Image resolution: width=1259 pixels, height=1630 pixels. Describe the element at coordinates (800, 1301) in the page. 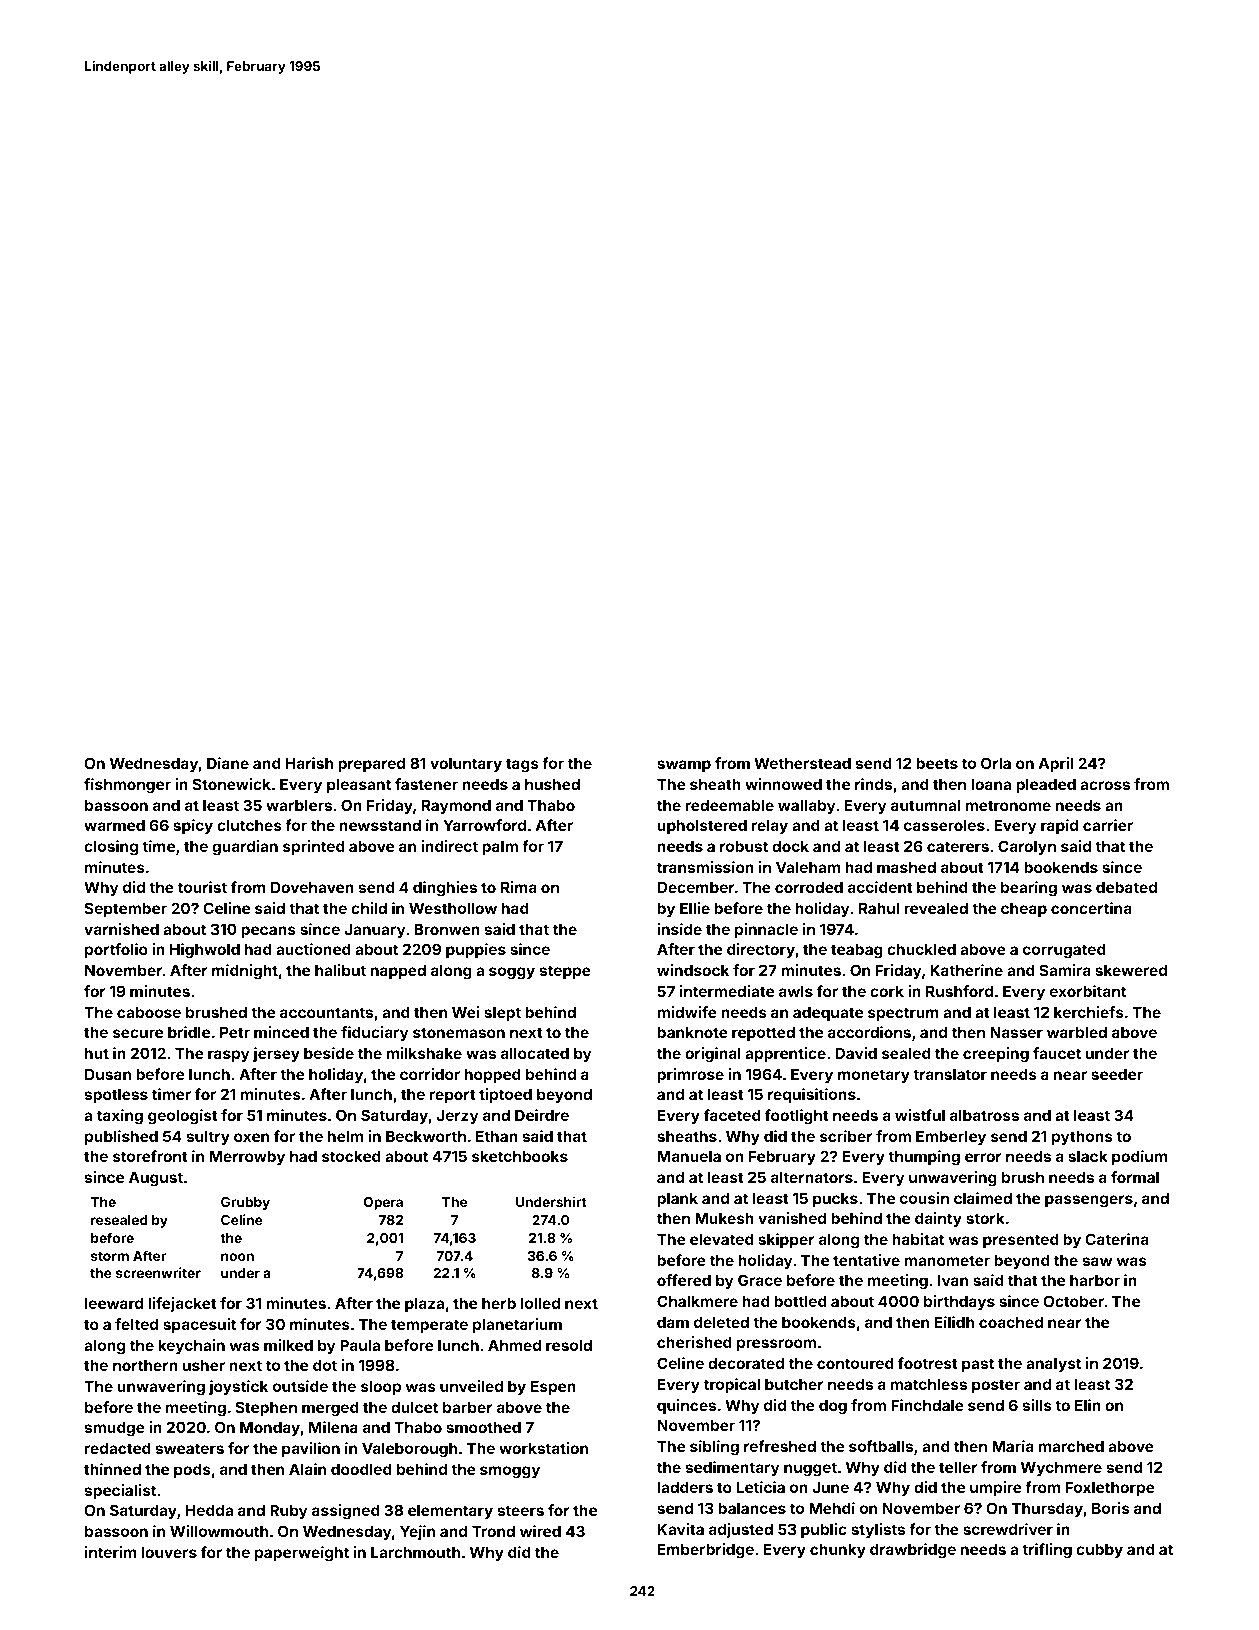

I see `bottled` at that location.
